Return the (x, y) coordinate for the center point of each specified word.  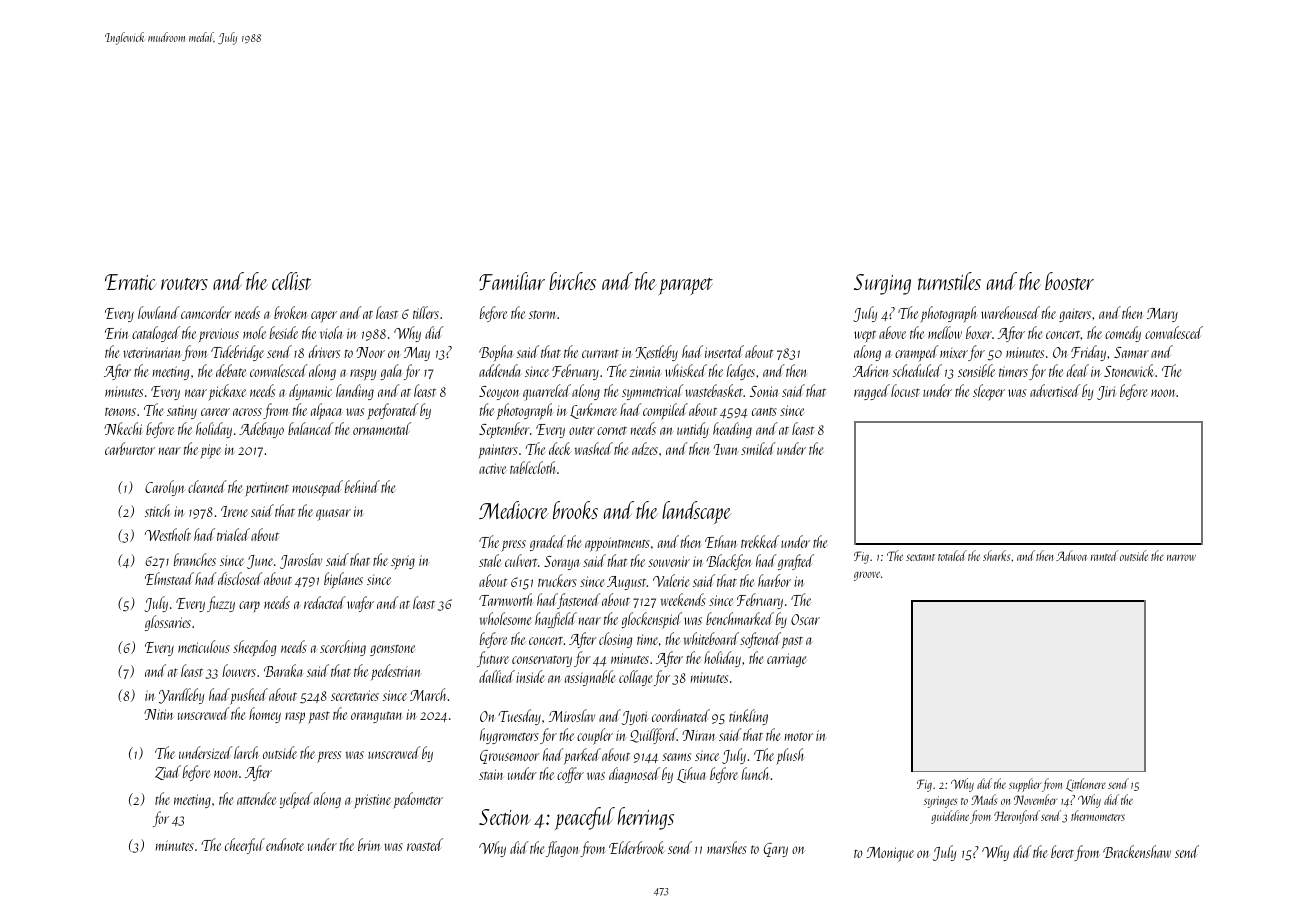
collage (635, 678)
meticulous (204, 646)
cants (764, 411)
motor (799, 736)
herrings (646, 818)
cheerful (245, 846)
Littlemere (1086, 785)
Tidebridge (237, 353)
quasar (333, 515)
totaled (952, 555)
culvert (521, 560)
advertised (1055, 390)
